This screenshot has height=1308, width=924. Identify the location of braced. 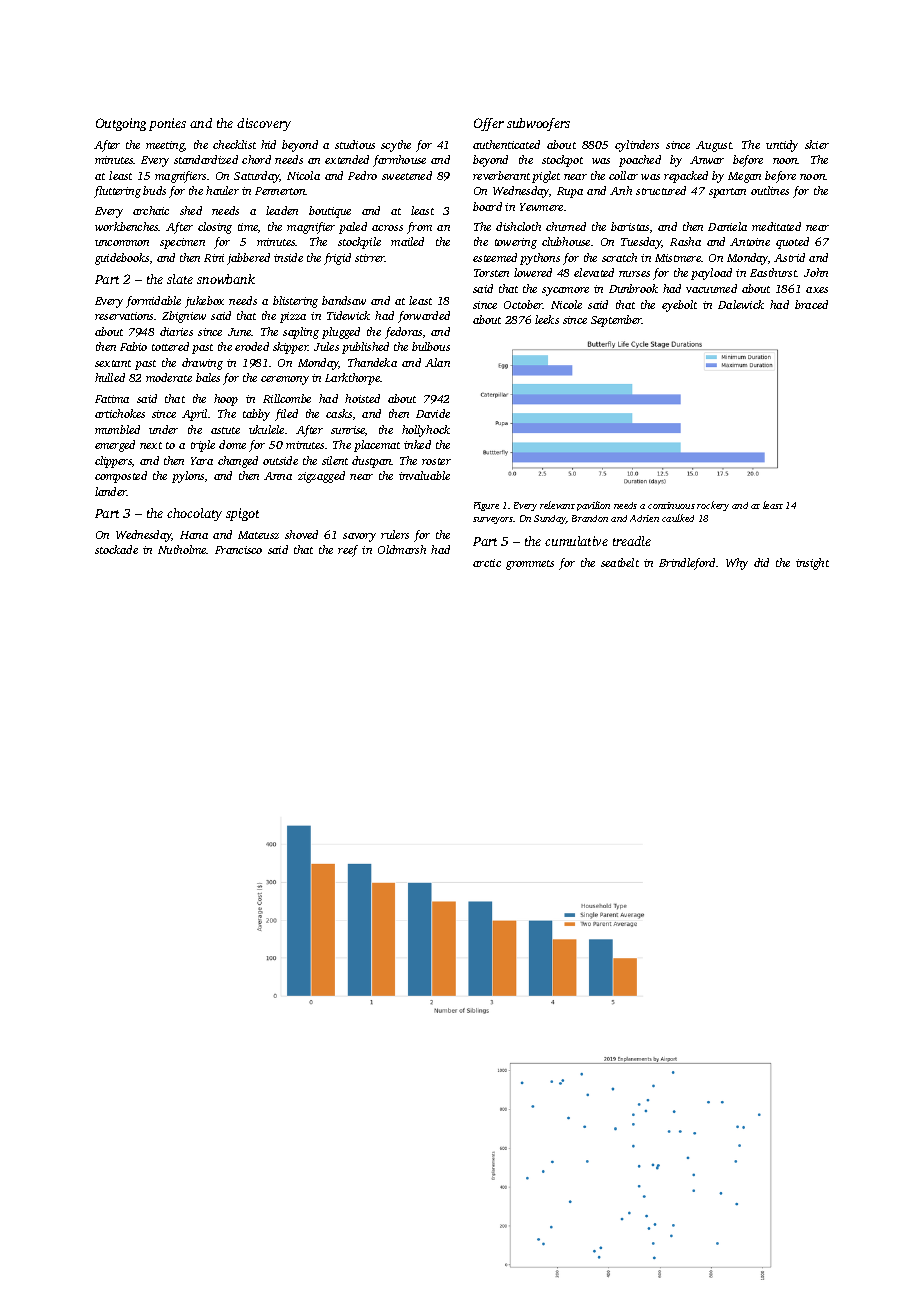
(811, 304).
